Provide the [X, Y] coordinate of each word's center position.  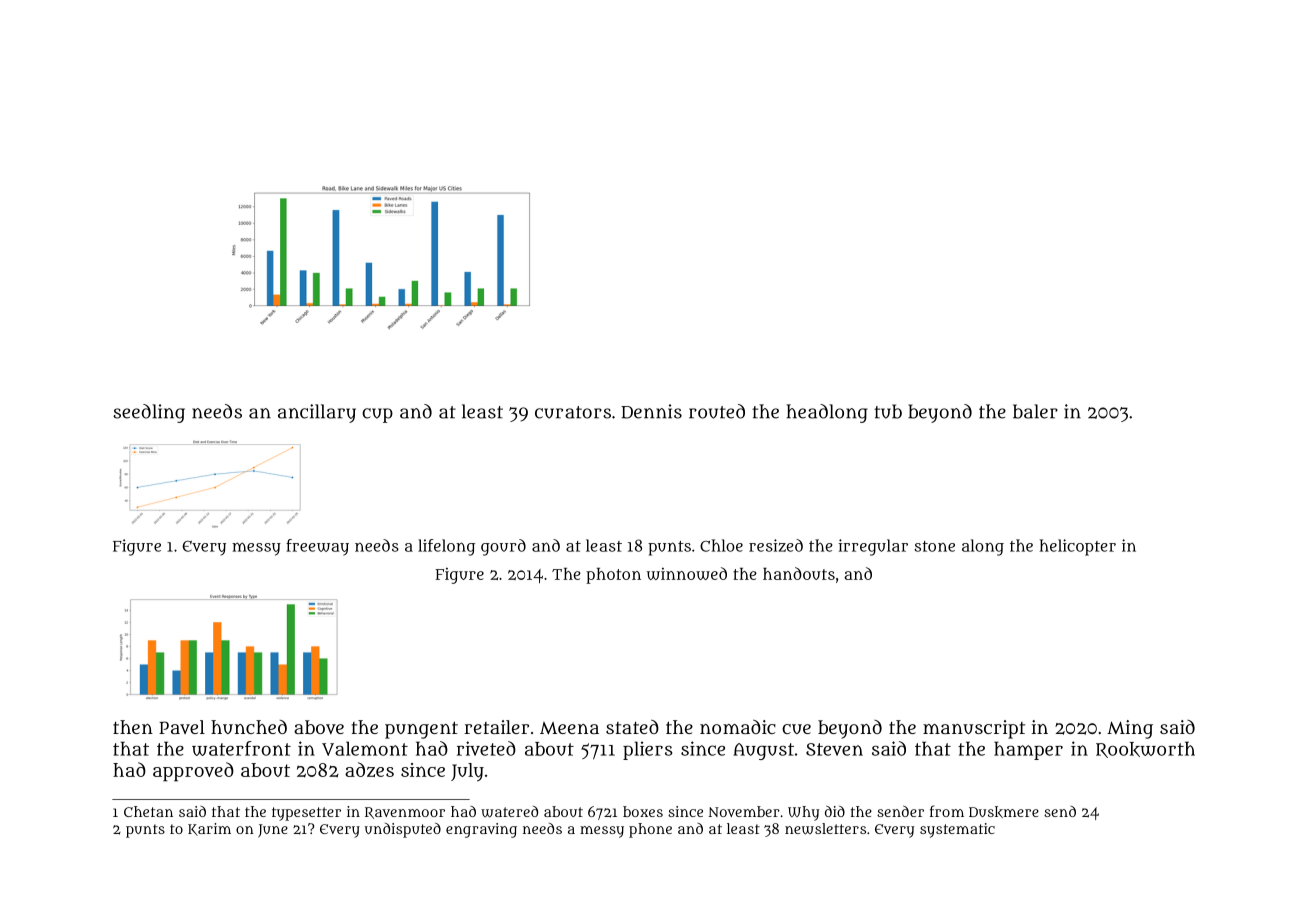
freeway [317, 547]
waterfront [241, 748]
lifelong [446, 547]
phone [650, 830]
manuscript [974, 729]
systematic [957, 830]
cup [377, 415]
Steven [834, 749]
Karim [209, 829]
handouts [799, 573]
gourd [503, 547]
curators [573, 412]
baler [1035, 411]
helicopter [1078, 547]
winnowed [687, 573]
